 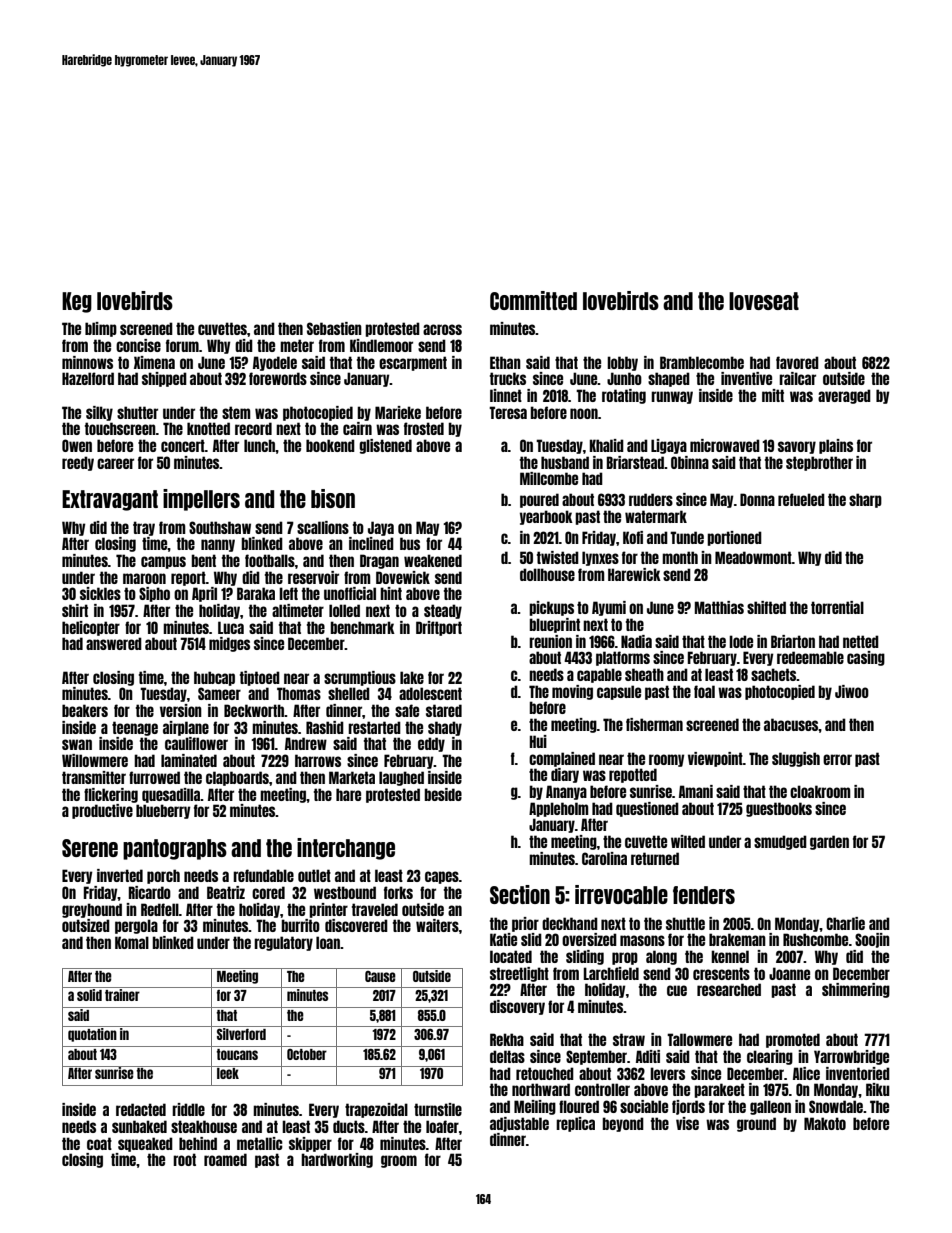 What do you see at coordinates (115, 463) in the screenshot?
I see `career` at bounding box center [115, 463].
